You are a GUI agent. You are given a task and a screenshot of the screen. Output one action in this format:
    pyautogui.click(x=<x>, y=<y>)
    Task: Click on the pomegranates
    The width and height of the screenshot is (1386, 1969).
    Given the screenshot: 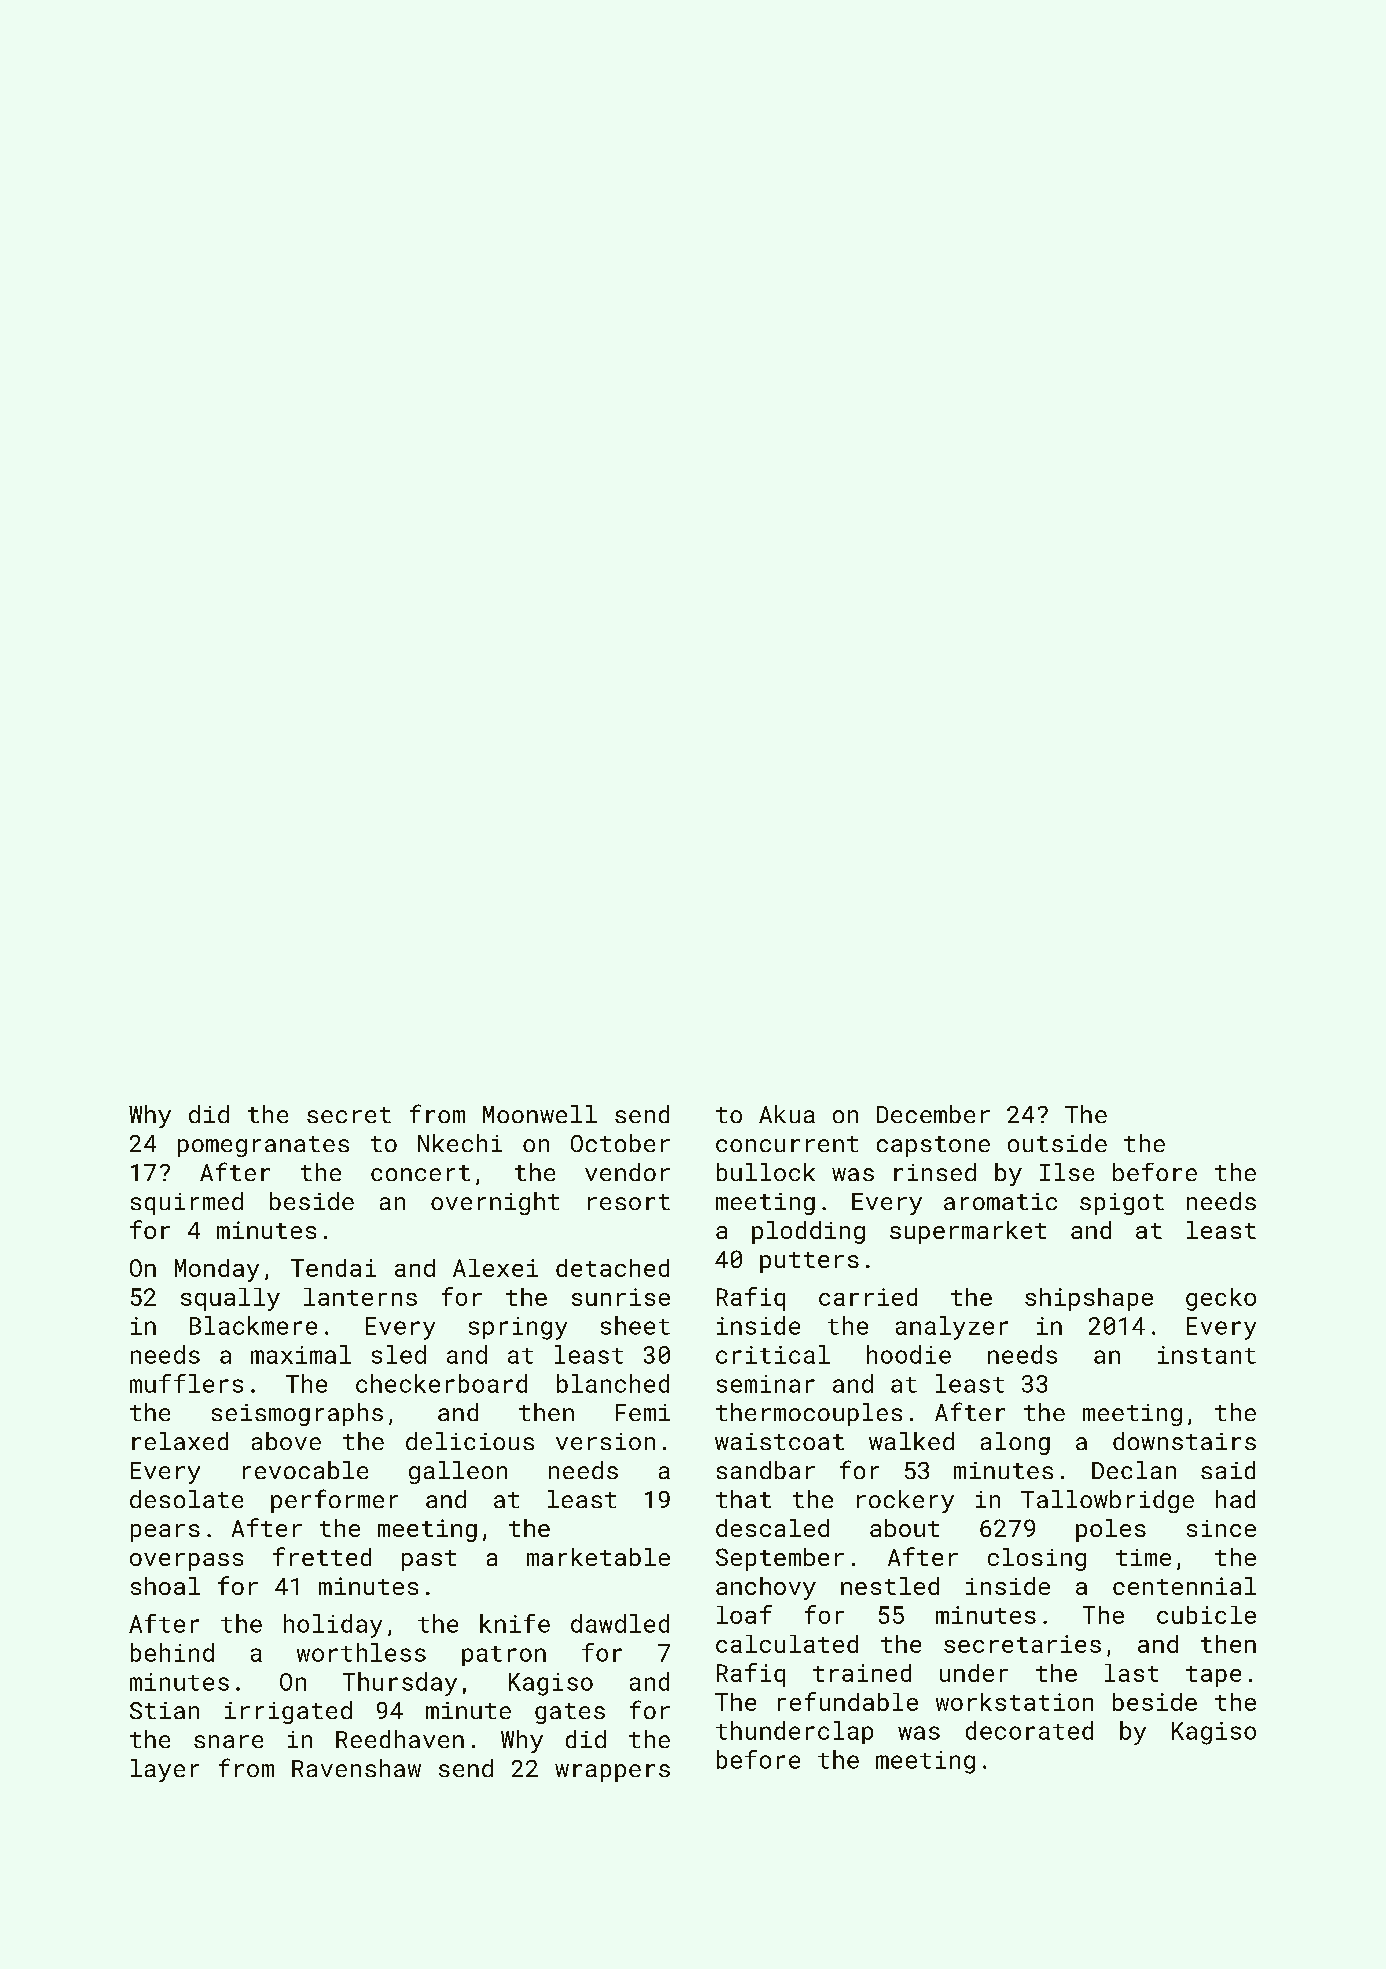 What is the action you would take?
    pyautogui.click(x=263, y=1146)
